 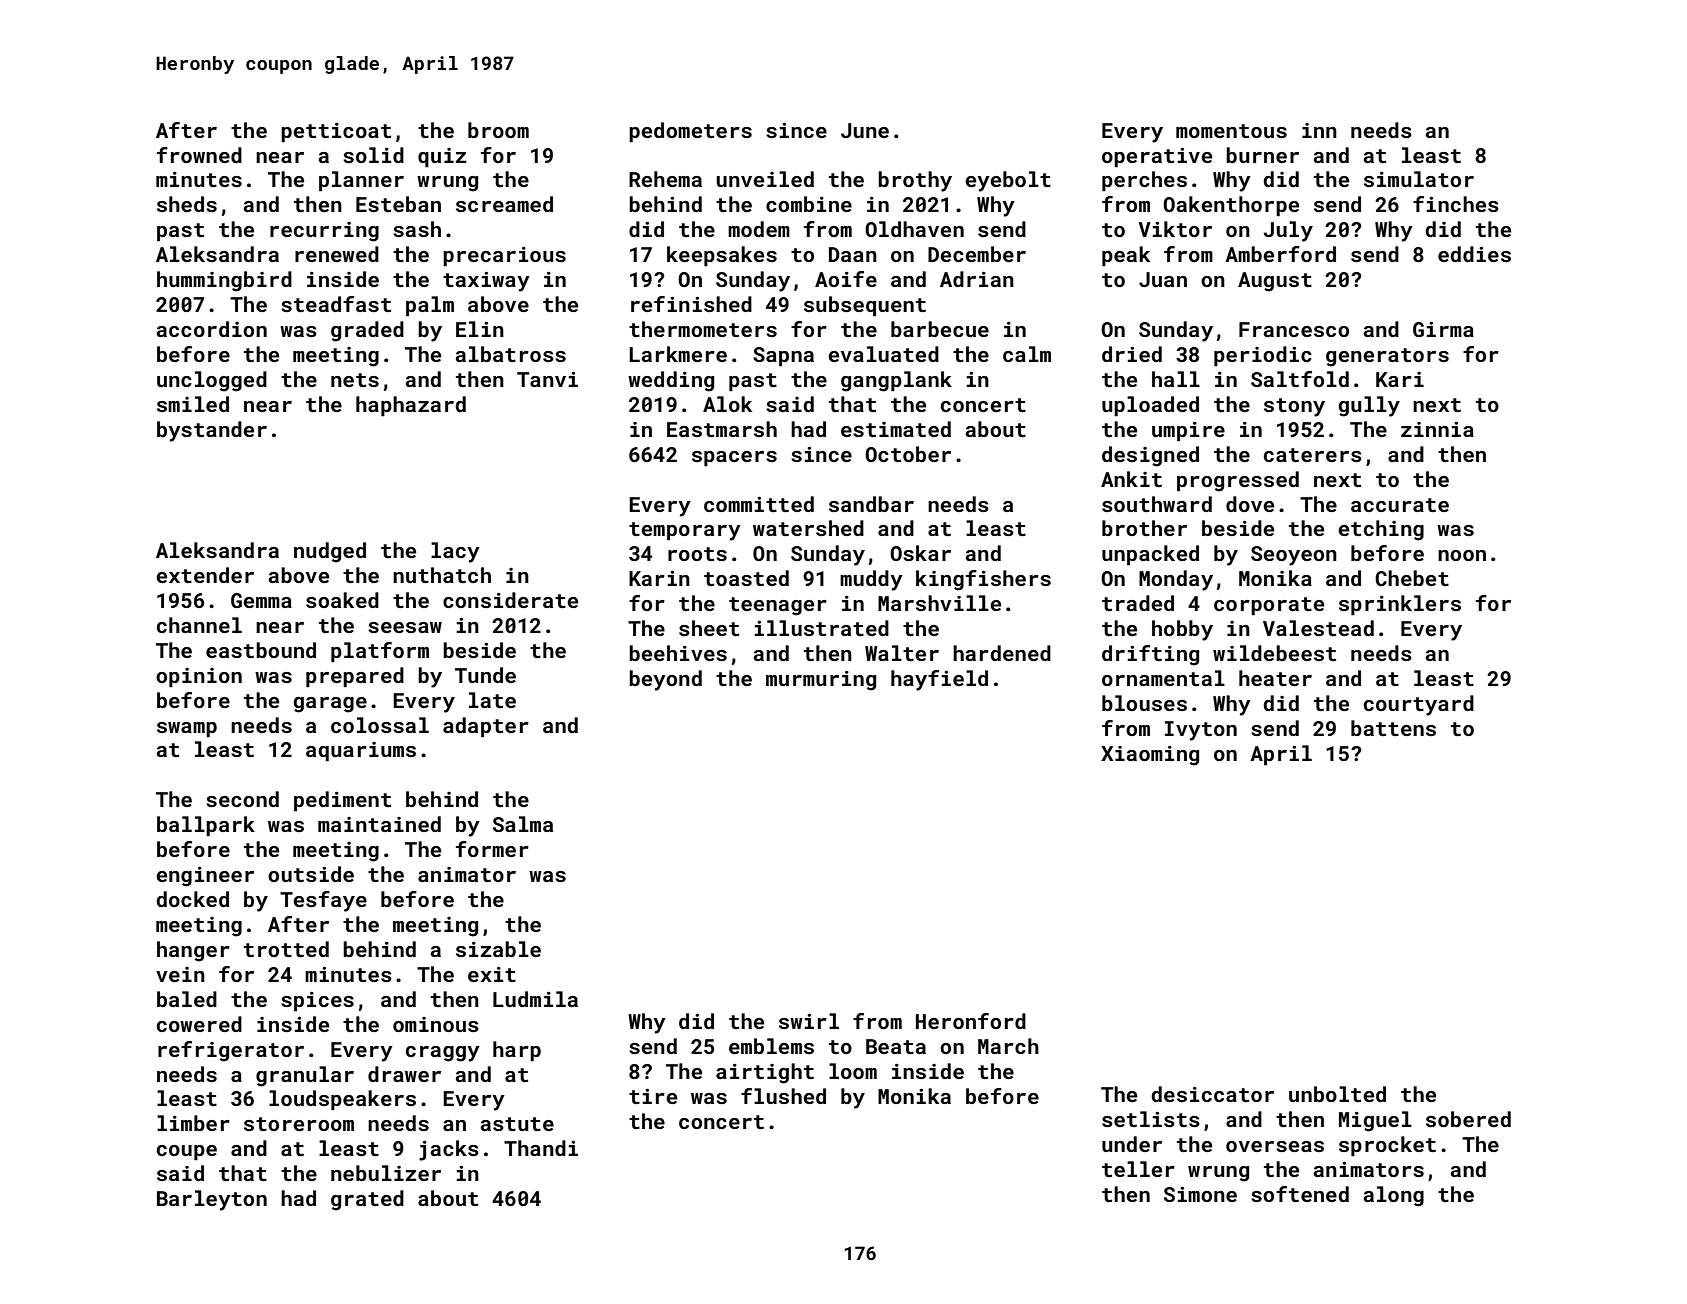 I want to click on extender, so click(x=205, y=575).
